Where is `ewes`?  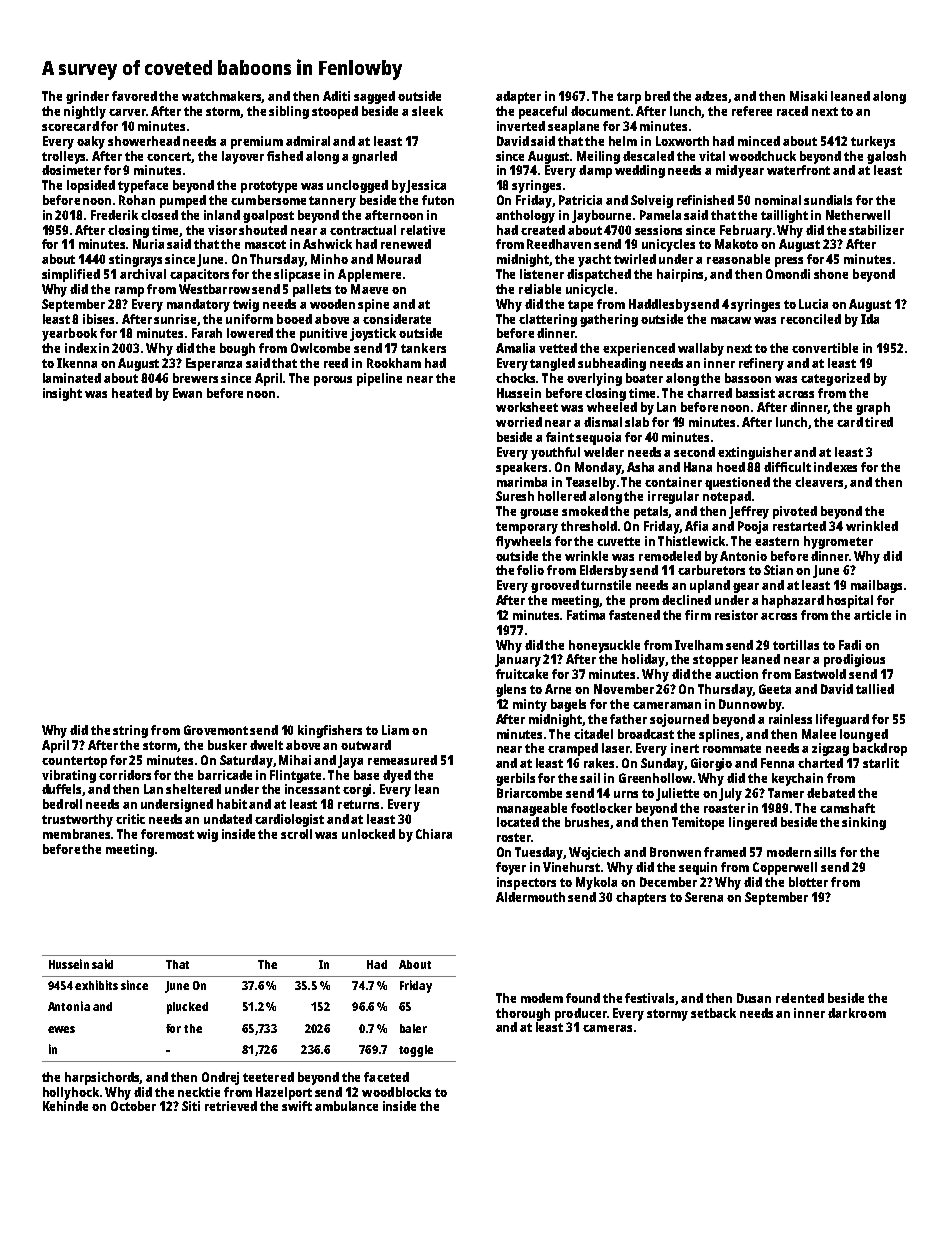
ewes is located at coordinates (61, 1029).
